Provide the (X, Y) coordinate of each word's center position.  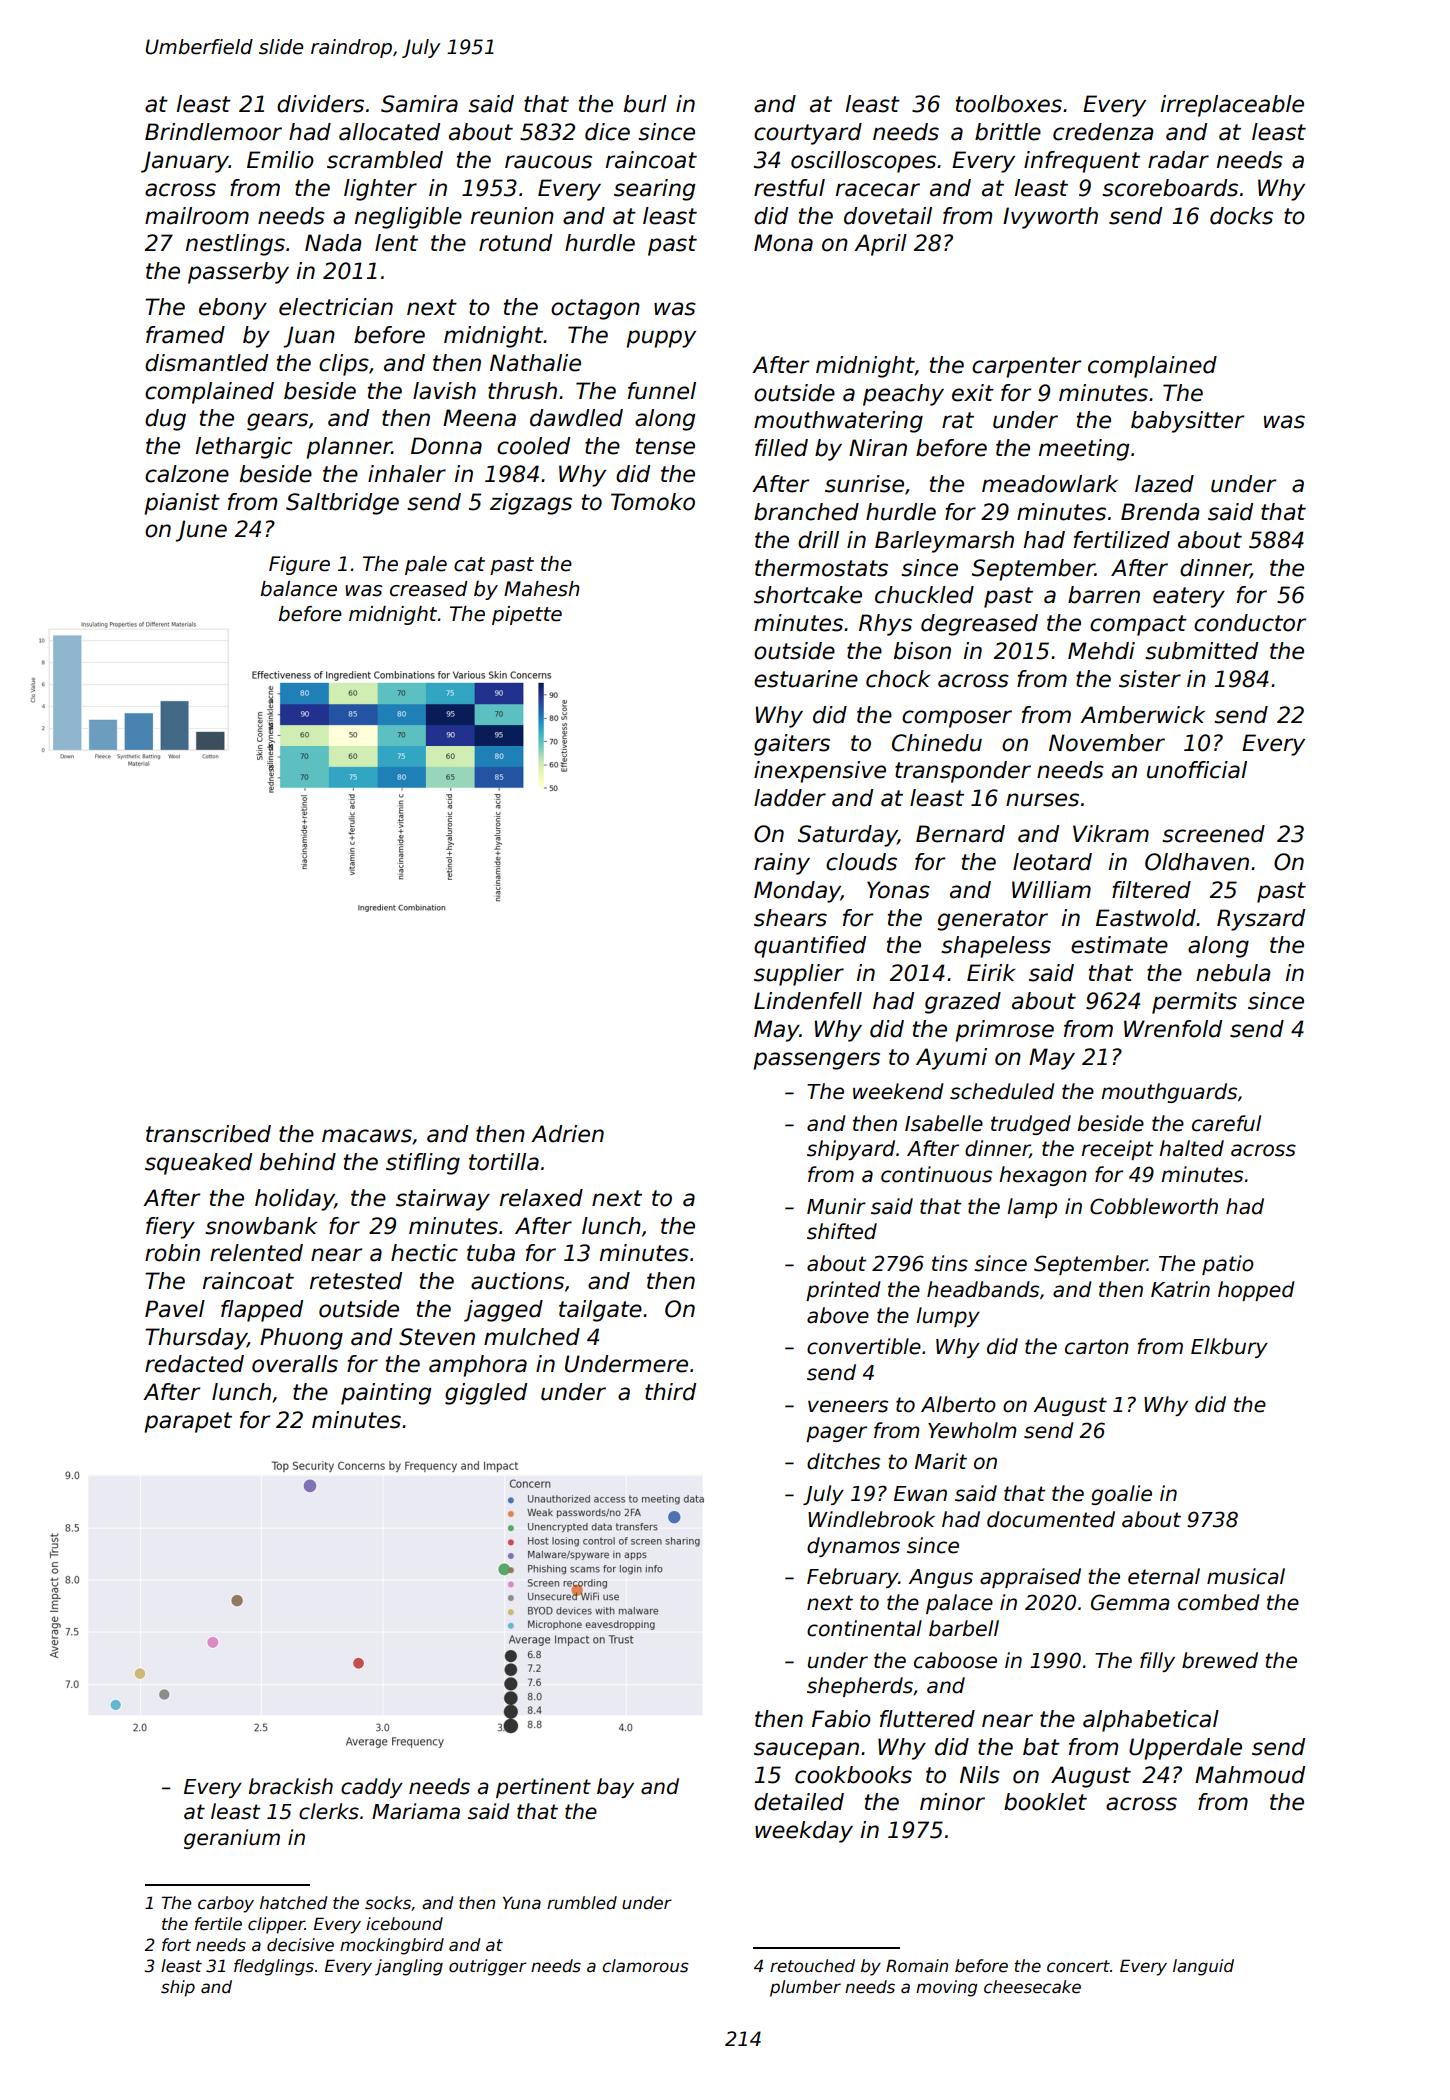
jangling (409, 1967)
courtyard (808, 134)
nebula (1233, 973)
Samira (419, 104)
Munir (836, 1206)
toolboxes (1009, 104)
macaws (367, 1136)
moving (946, 1988)
